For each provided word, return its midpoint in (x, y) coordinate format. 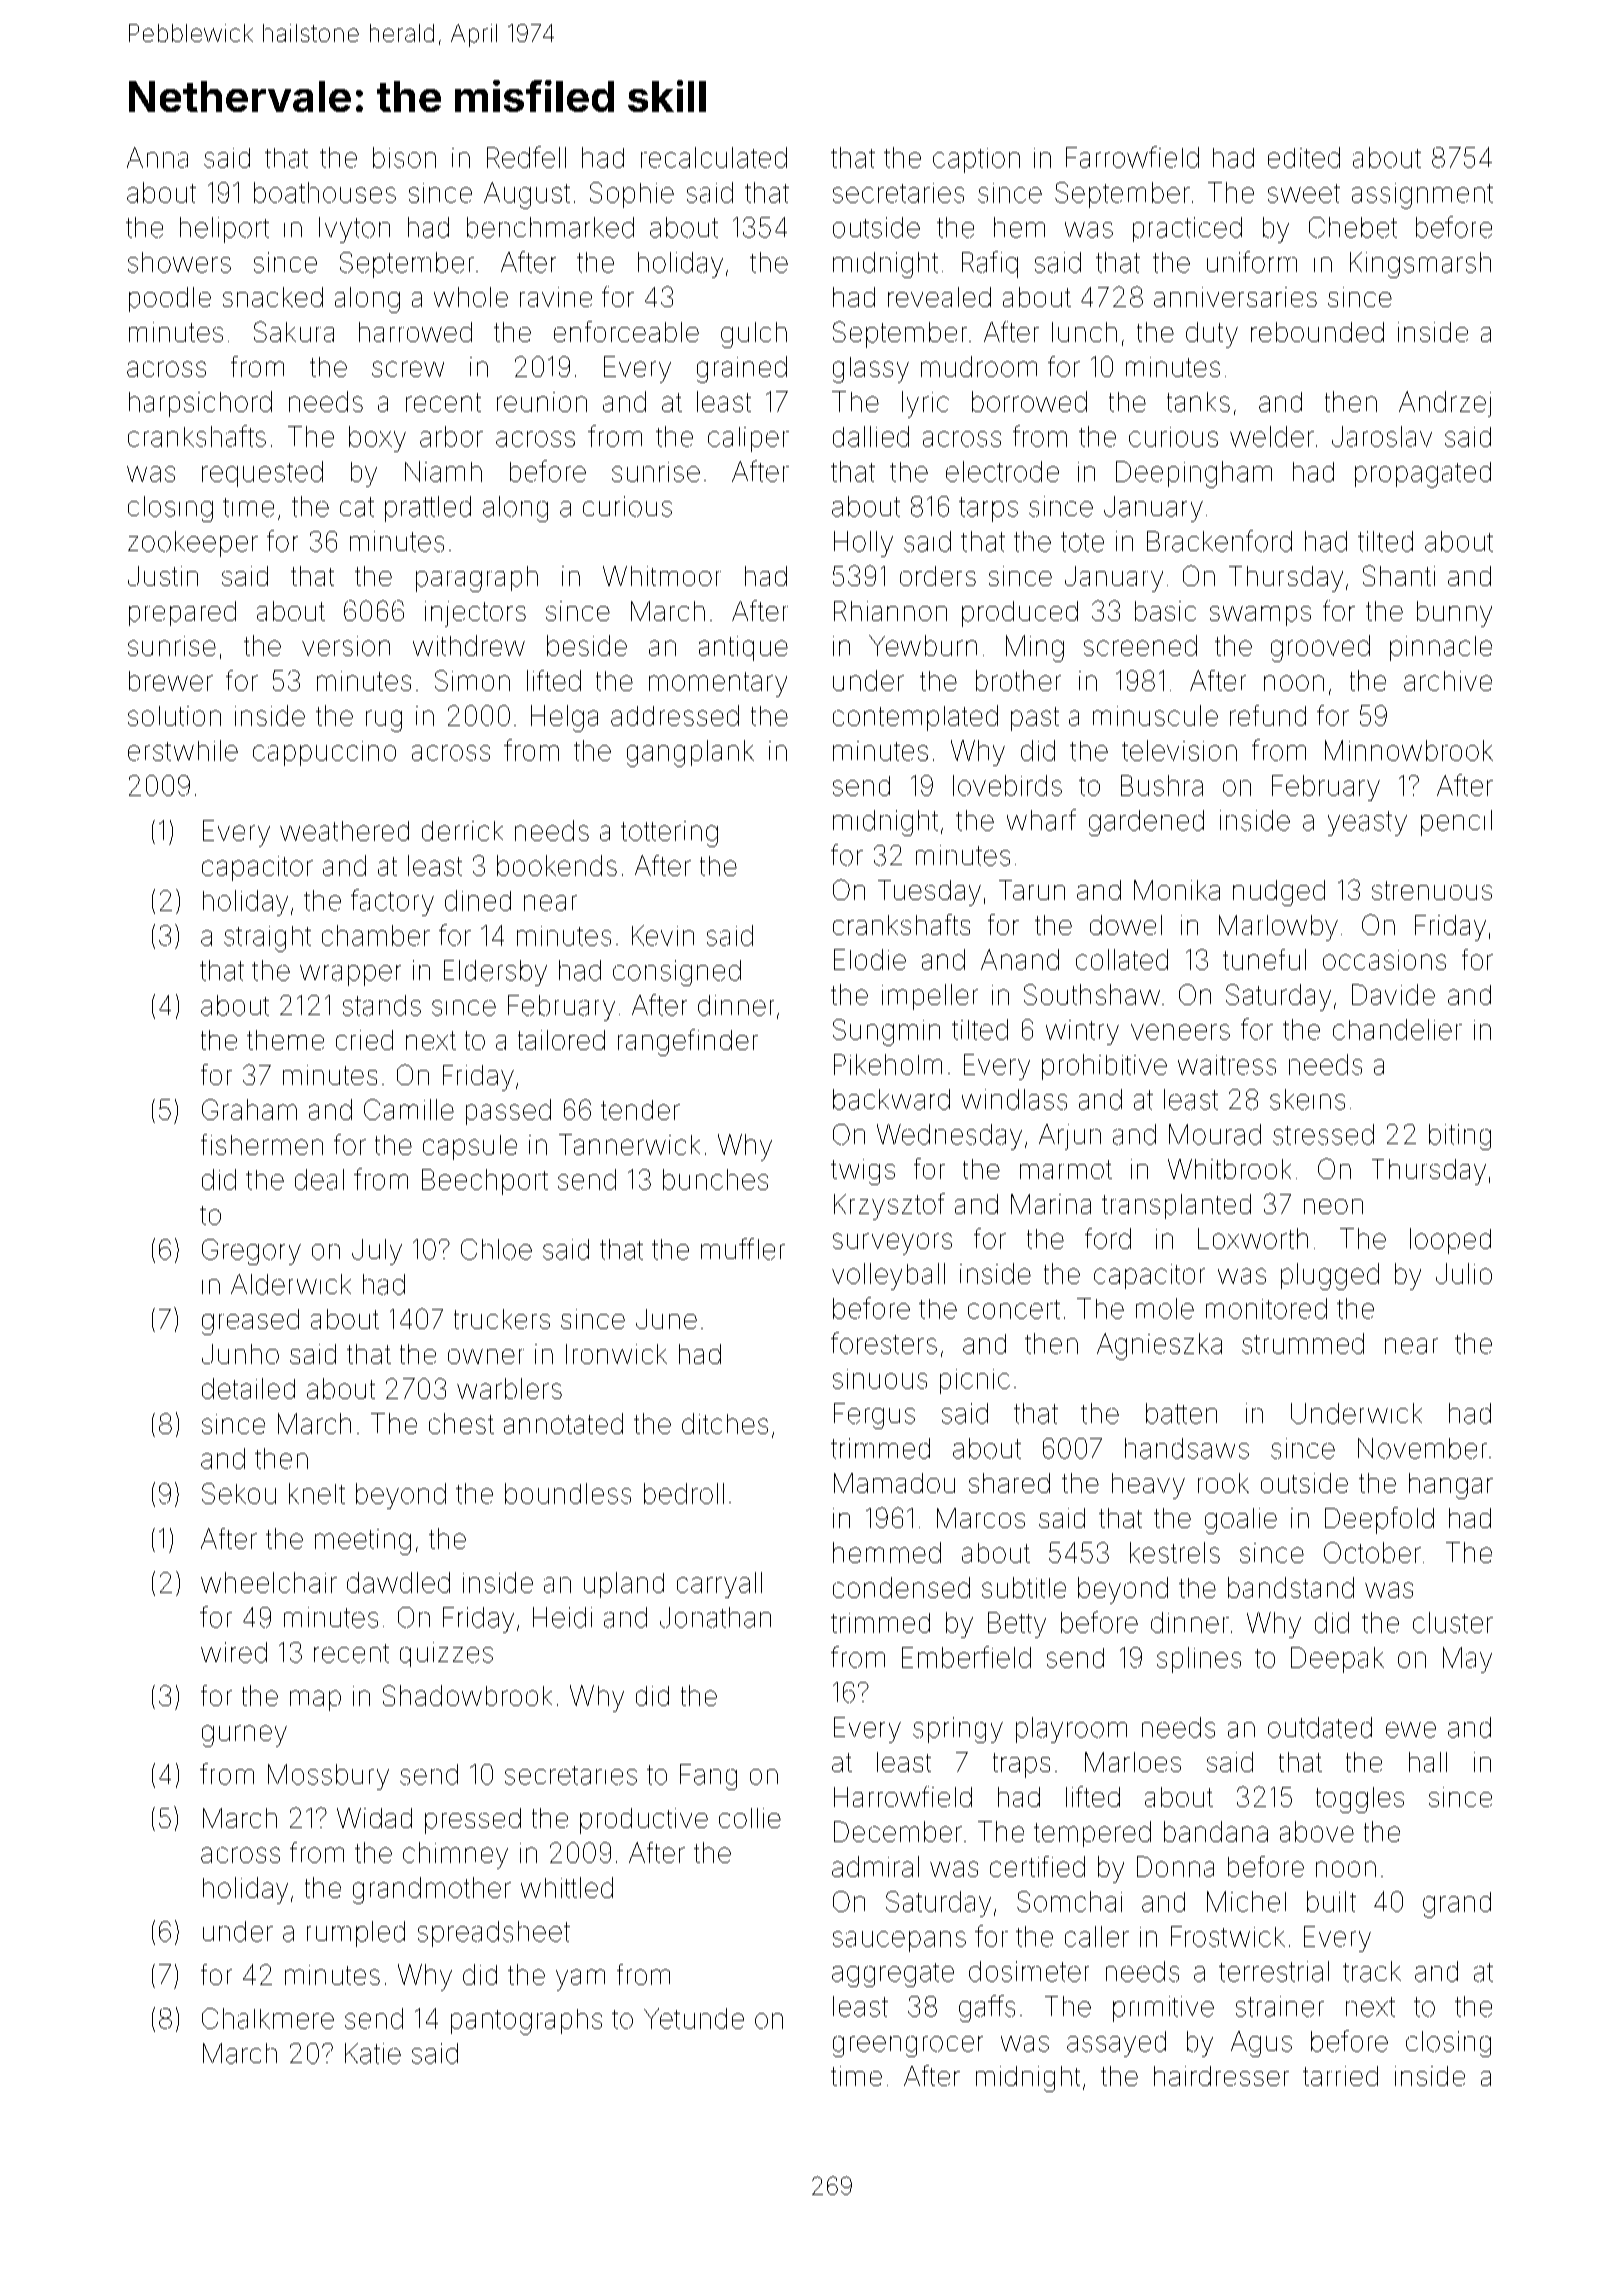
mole (1165, 1308)
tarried (1340, 2076)
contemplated (915, 718)
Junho (240, 1354)
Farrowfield (1132, 157)
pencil (1456, 823)
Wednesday (949, 1137)
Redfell (526, 157)
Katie (373, 2053)
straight (267, 939)
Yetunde (694, 2018)
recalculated (714, 157)
